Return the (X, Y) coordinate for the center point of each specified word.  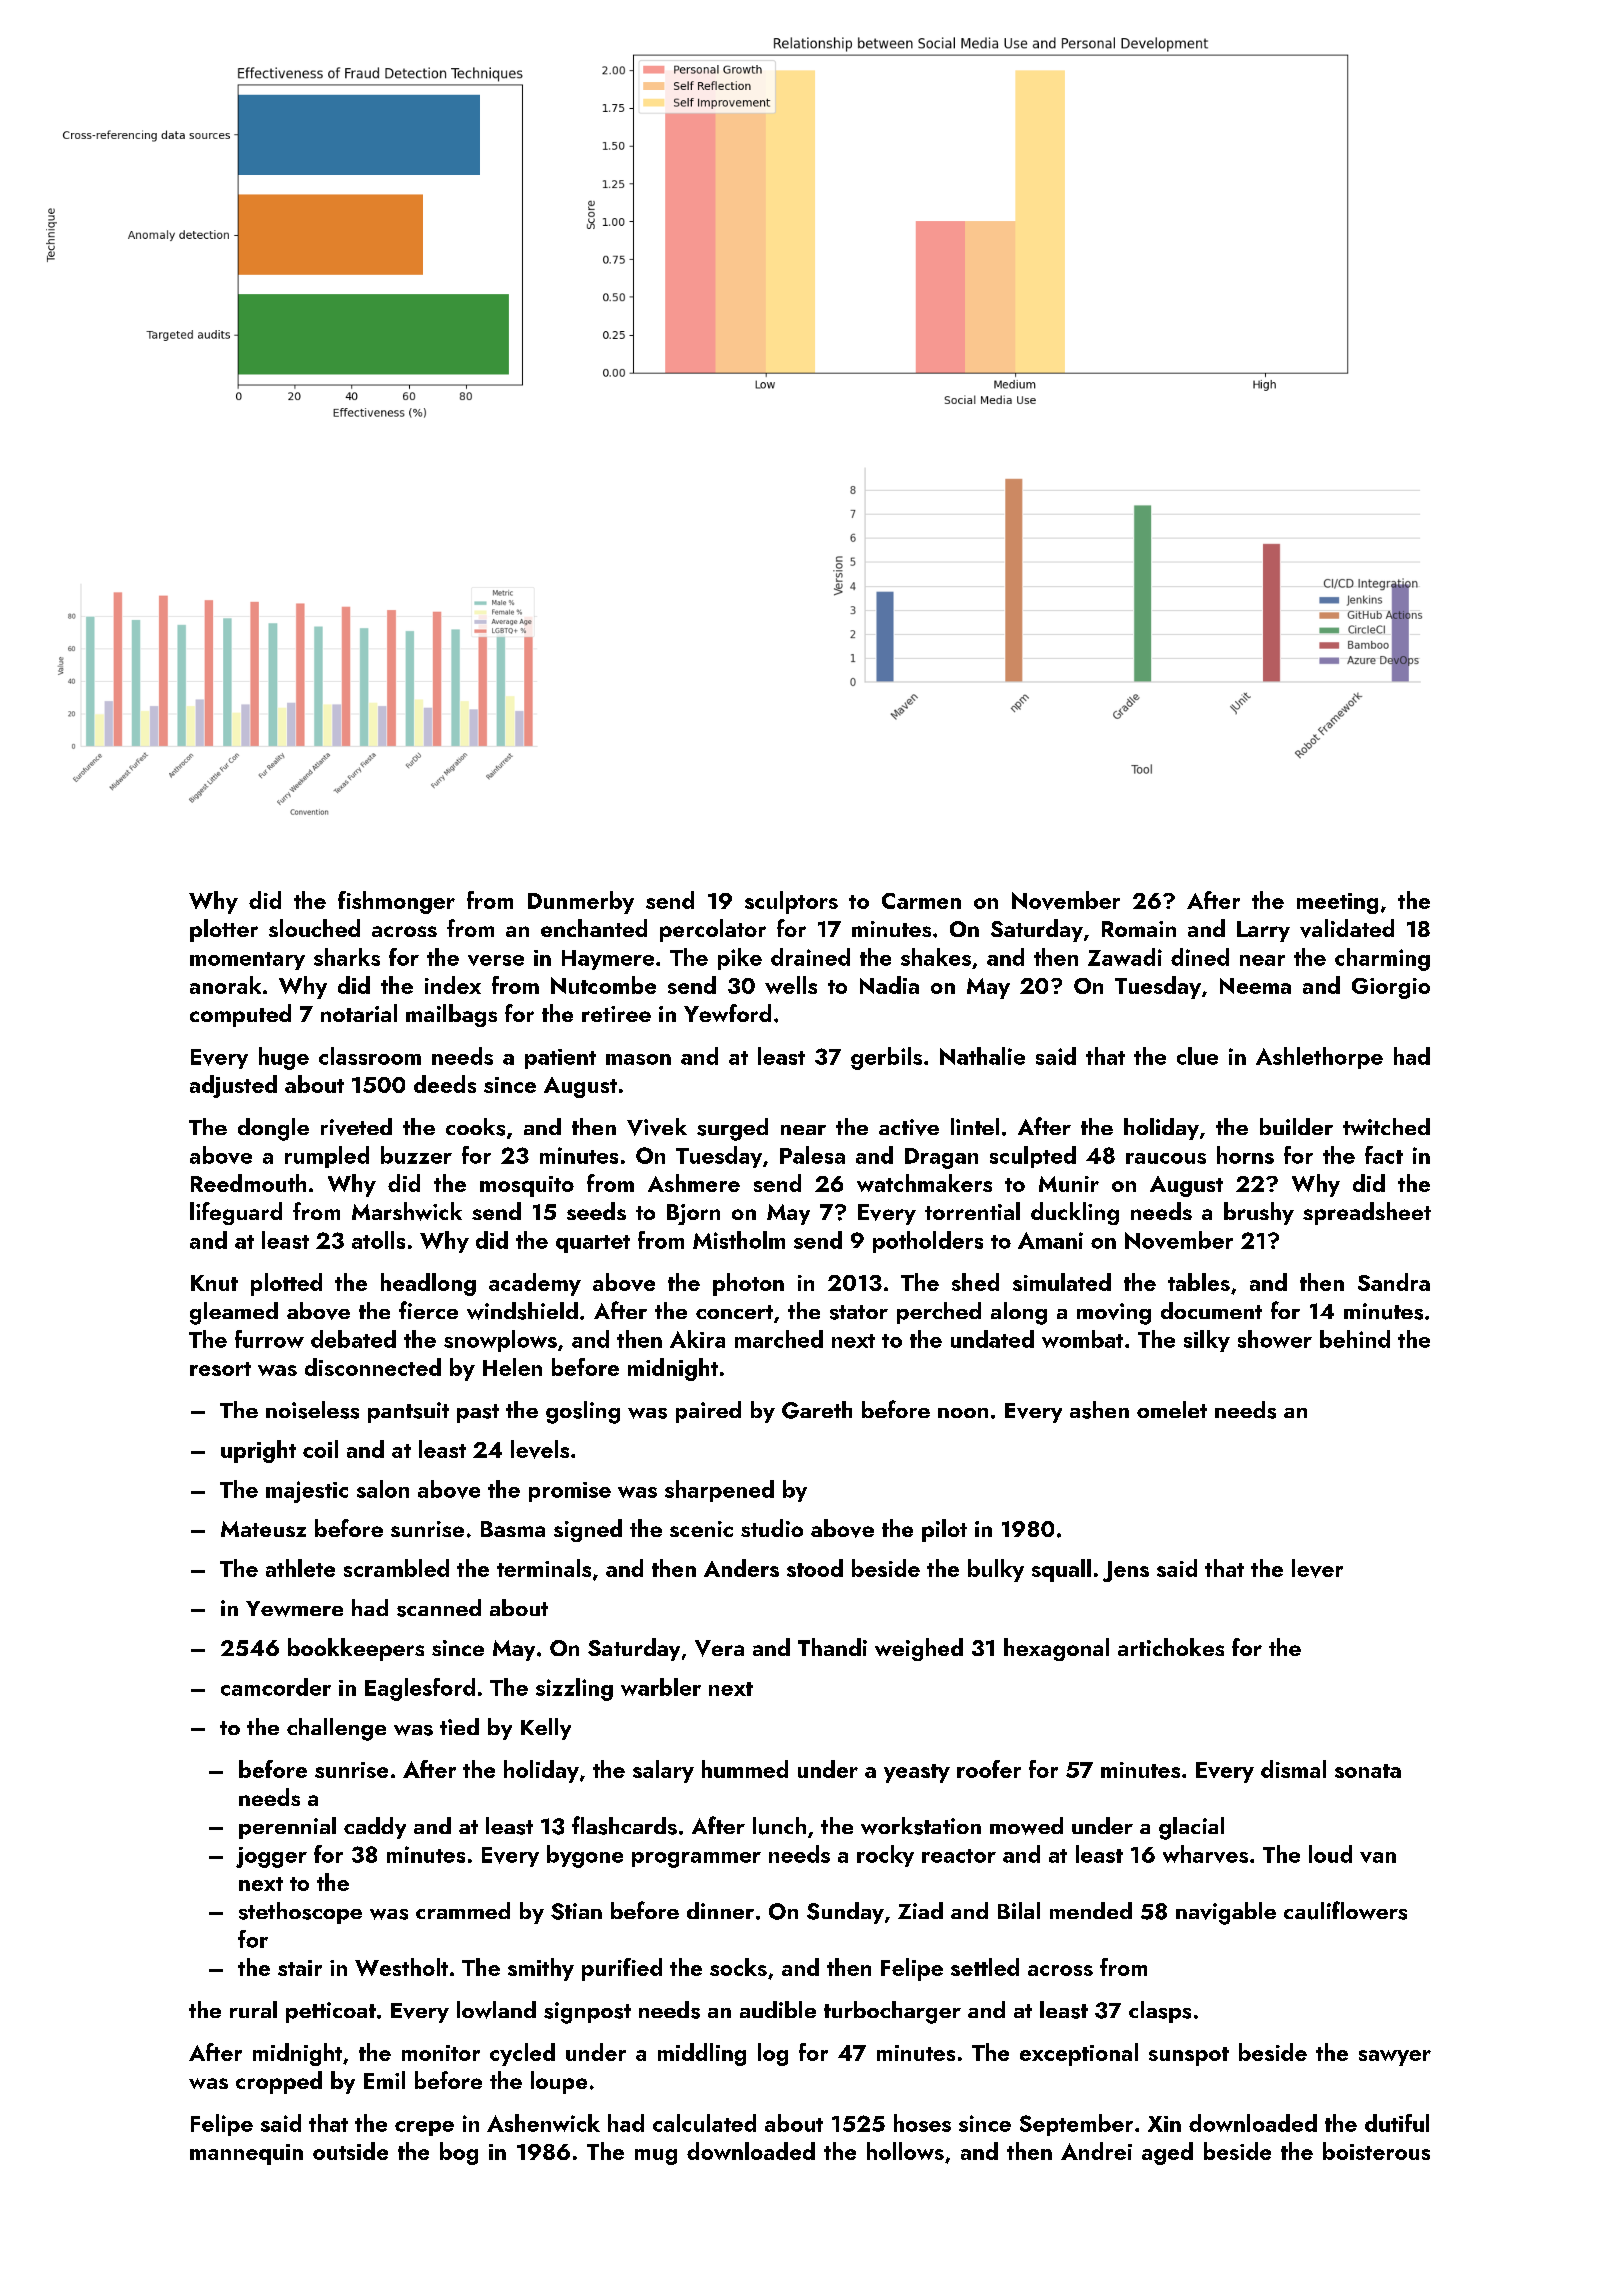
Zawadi (1125, 957)
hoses (922, 2123)
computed (240, 1015)
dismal (1293, 1769)
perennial (287, 1828)
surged (732, 1129)
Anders (741, 1568)
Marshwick (407, 1211)
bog (459, 2153)
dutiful (1397, 2123)
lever (1317, 1568)
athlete (300, 1568)
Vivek (657, 1127)
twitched (1386, 1126)
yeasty (917, 1773)
